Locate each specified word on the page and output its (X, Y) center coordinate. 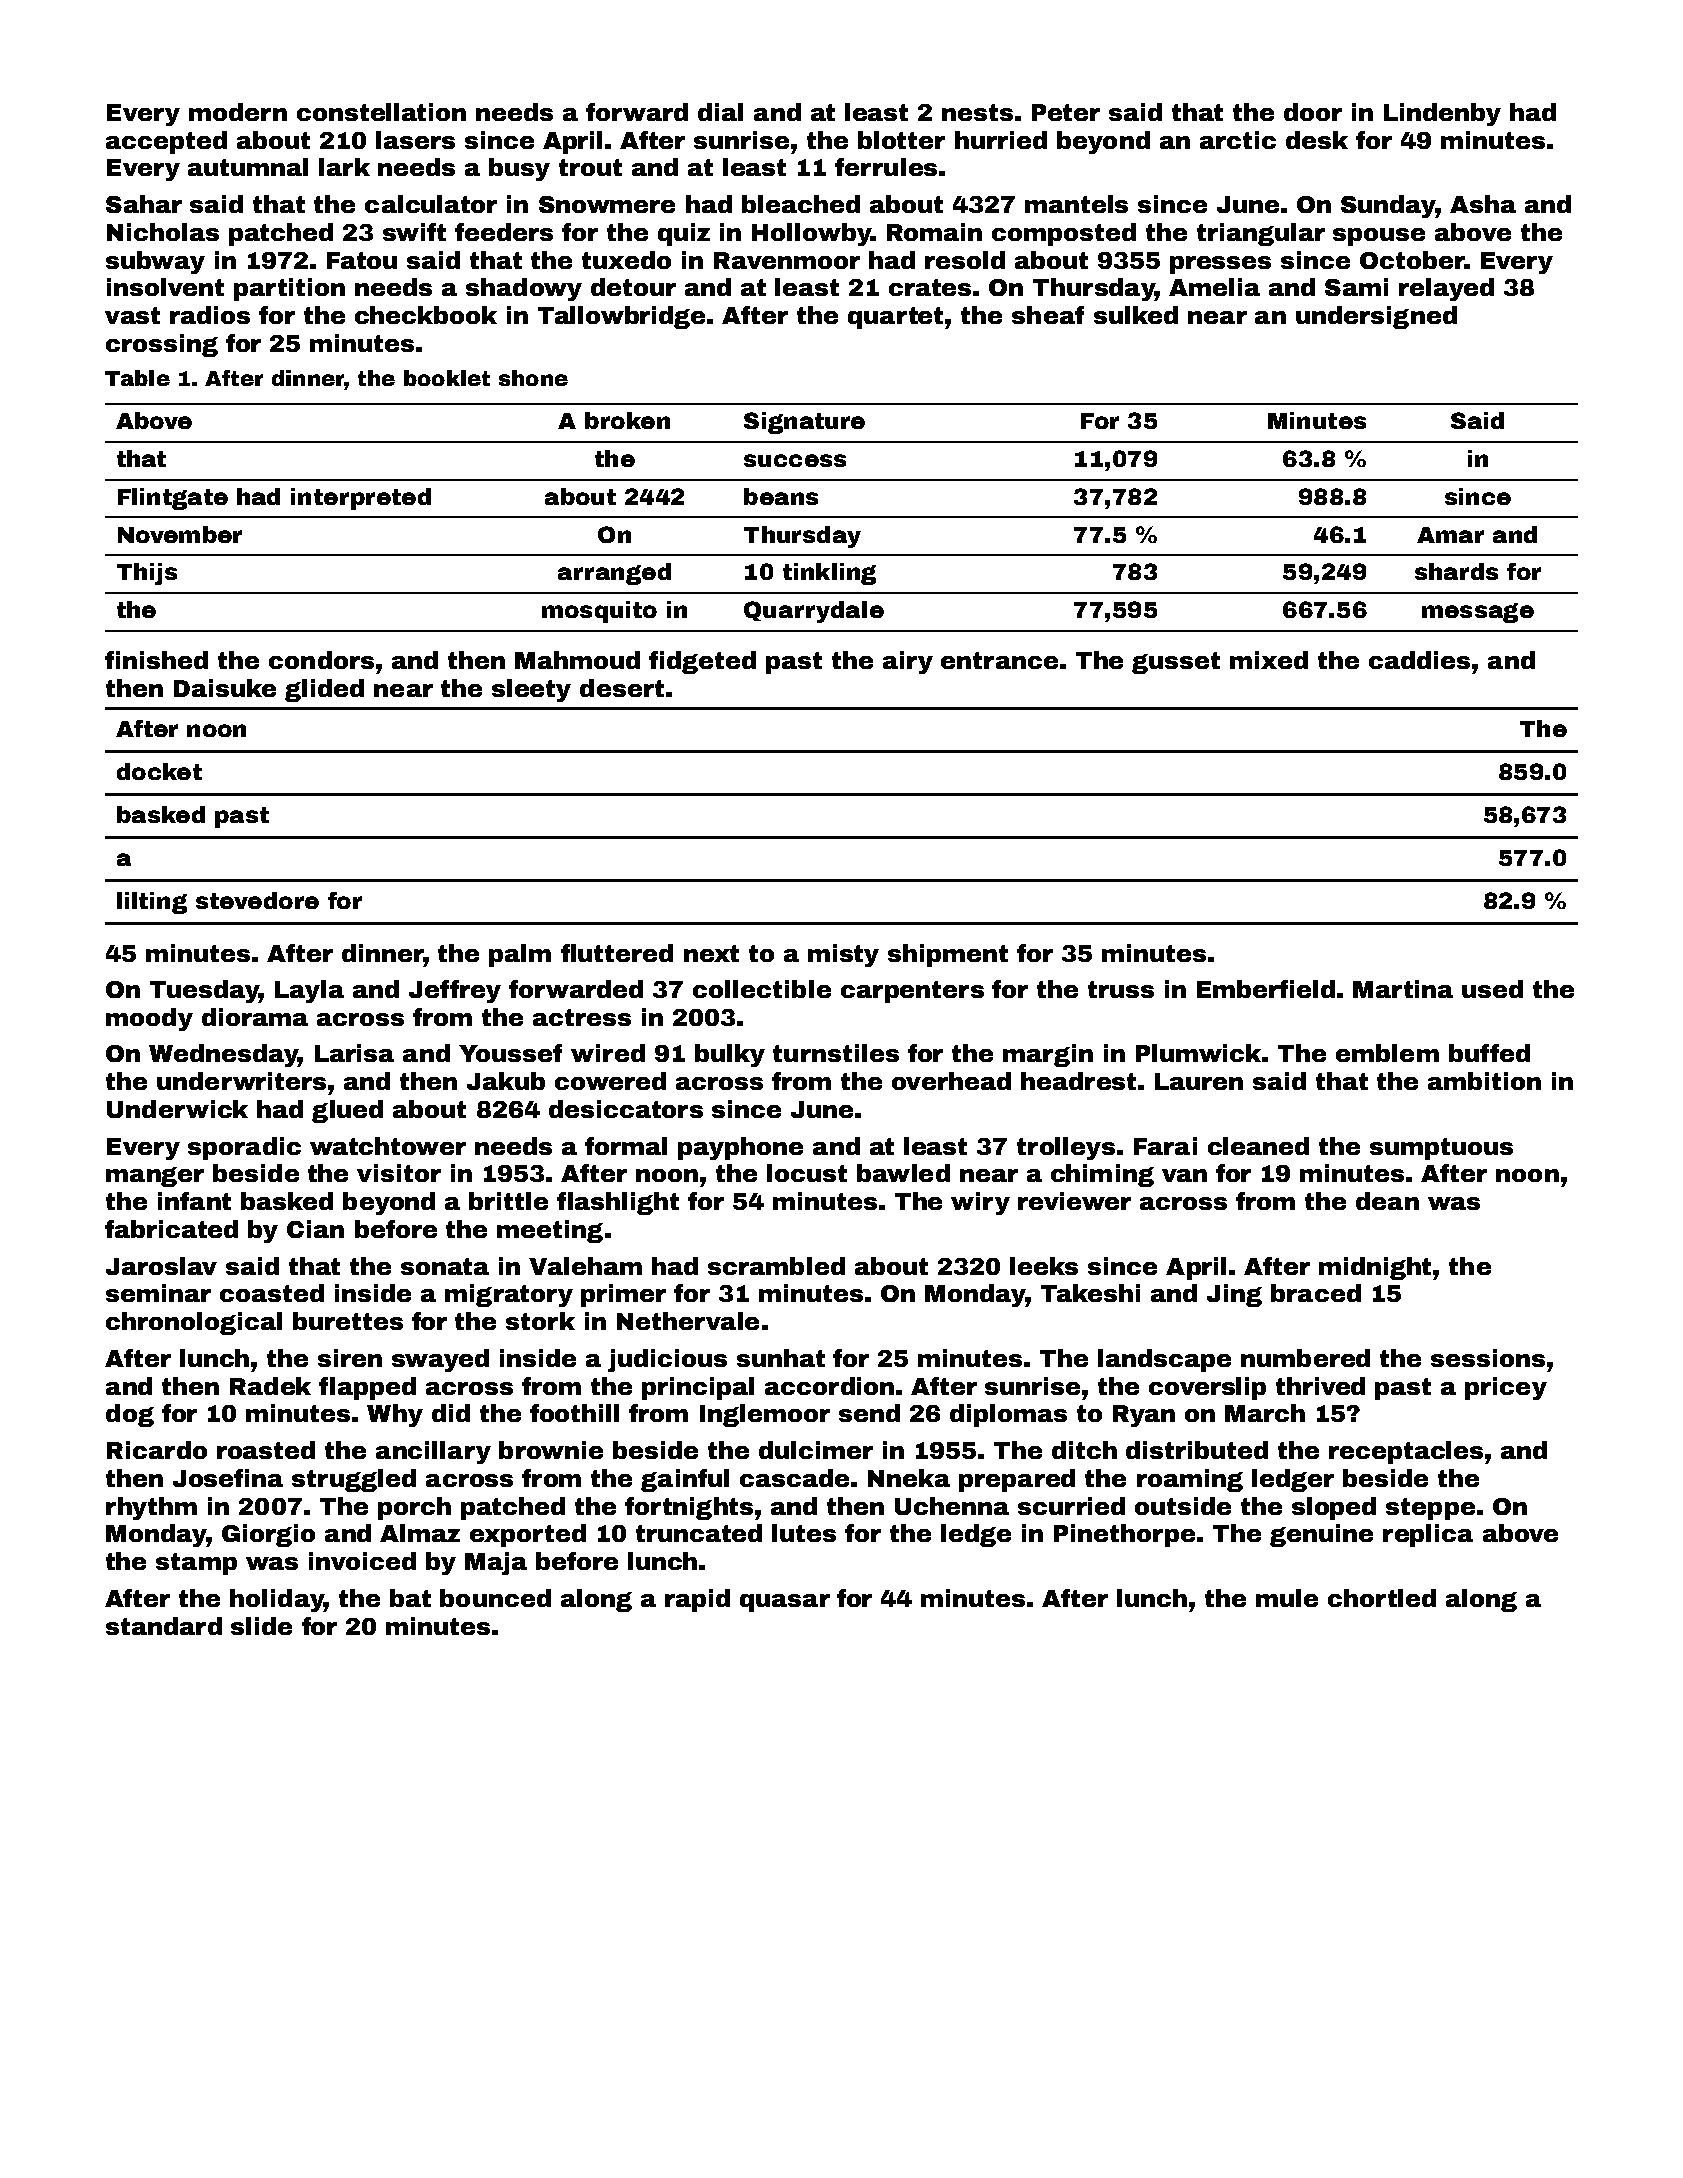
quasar (785, 1603)
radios (210, 315)
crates (930, 287)
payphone (740, 1148)
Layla (309, 991)
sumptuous (1441, 1149)
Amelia (1214, 287)
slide (261, 1626)
